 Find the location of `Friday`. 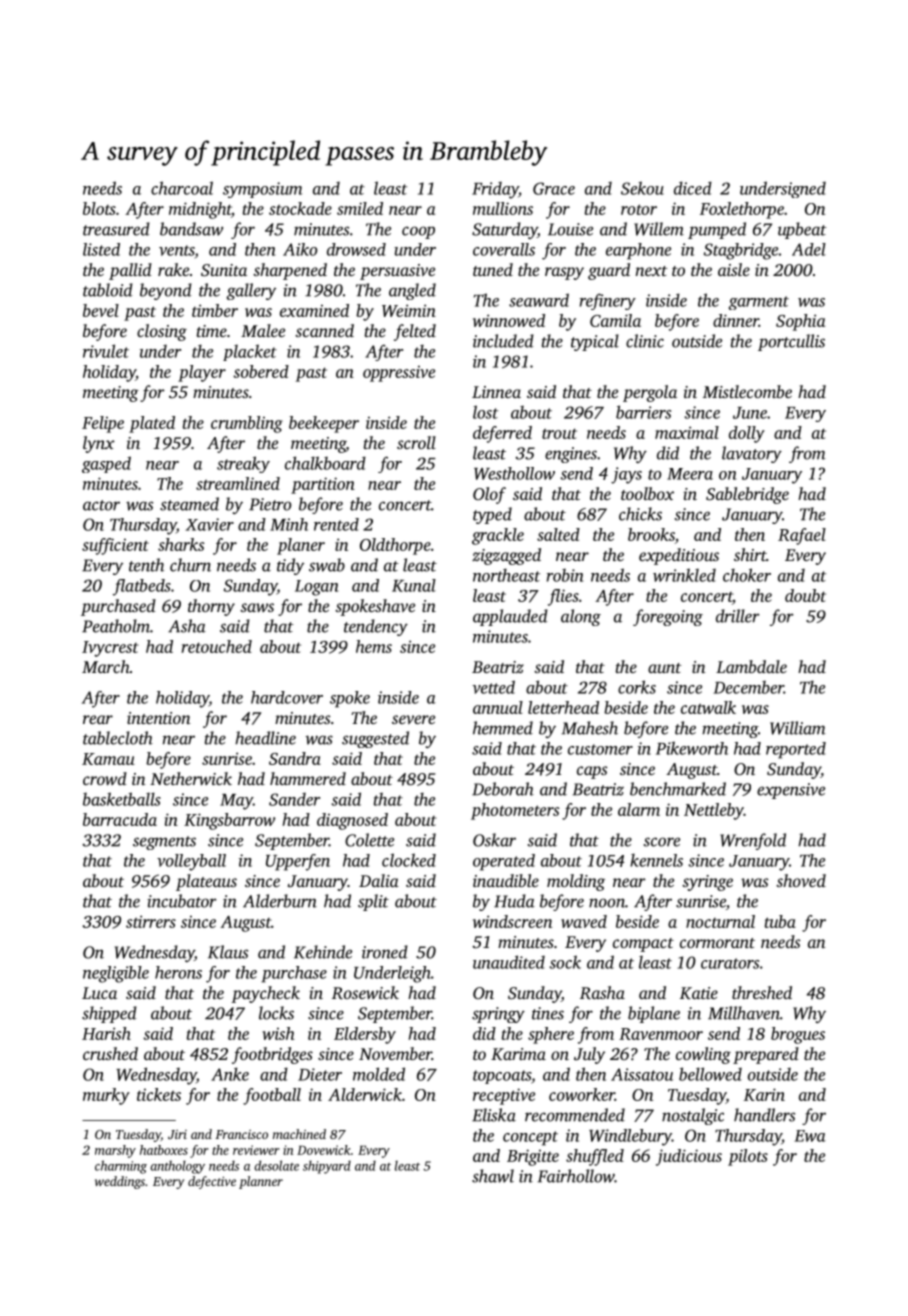

Friday is located at coordinates (495, 190).
